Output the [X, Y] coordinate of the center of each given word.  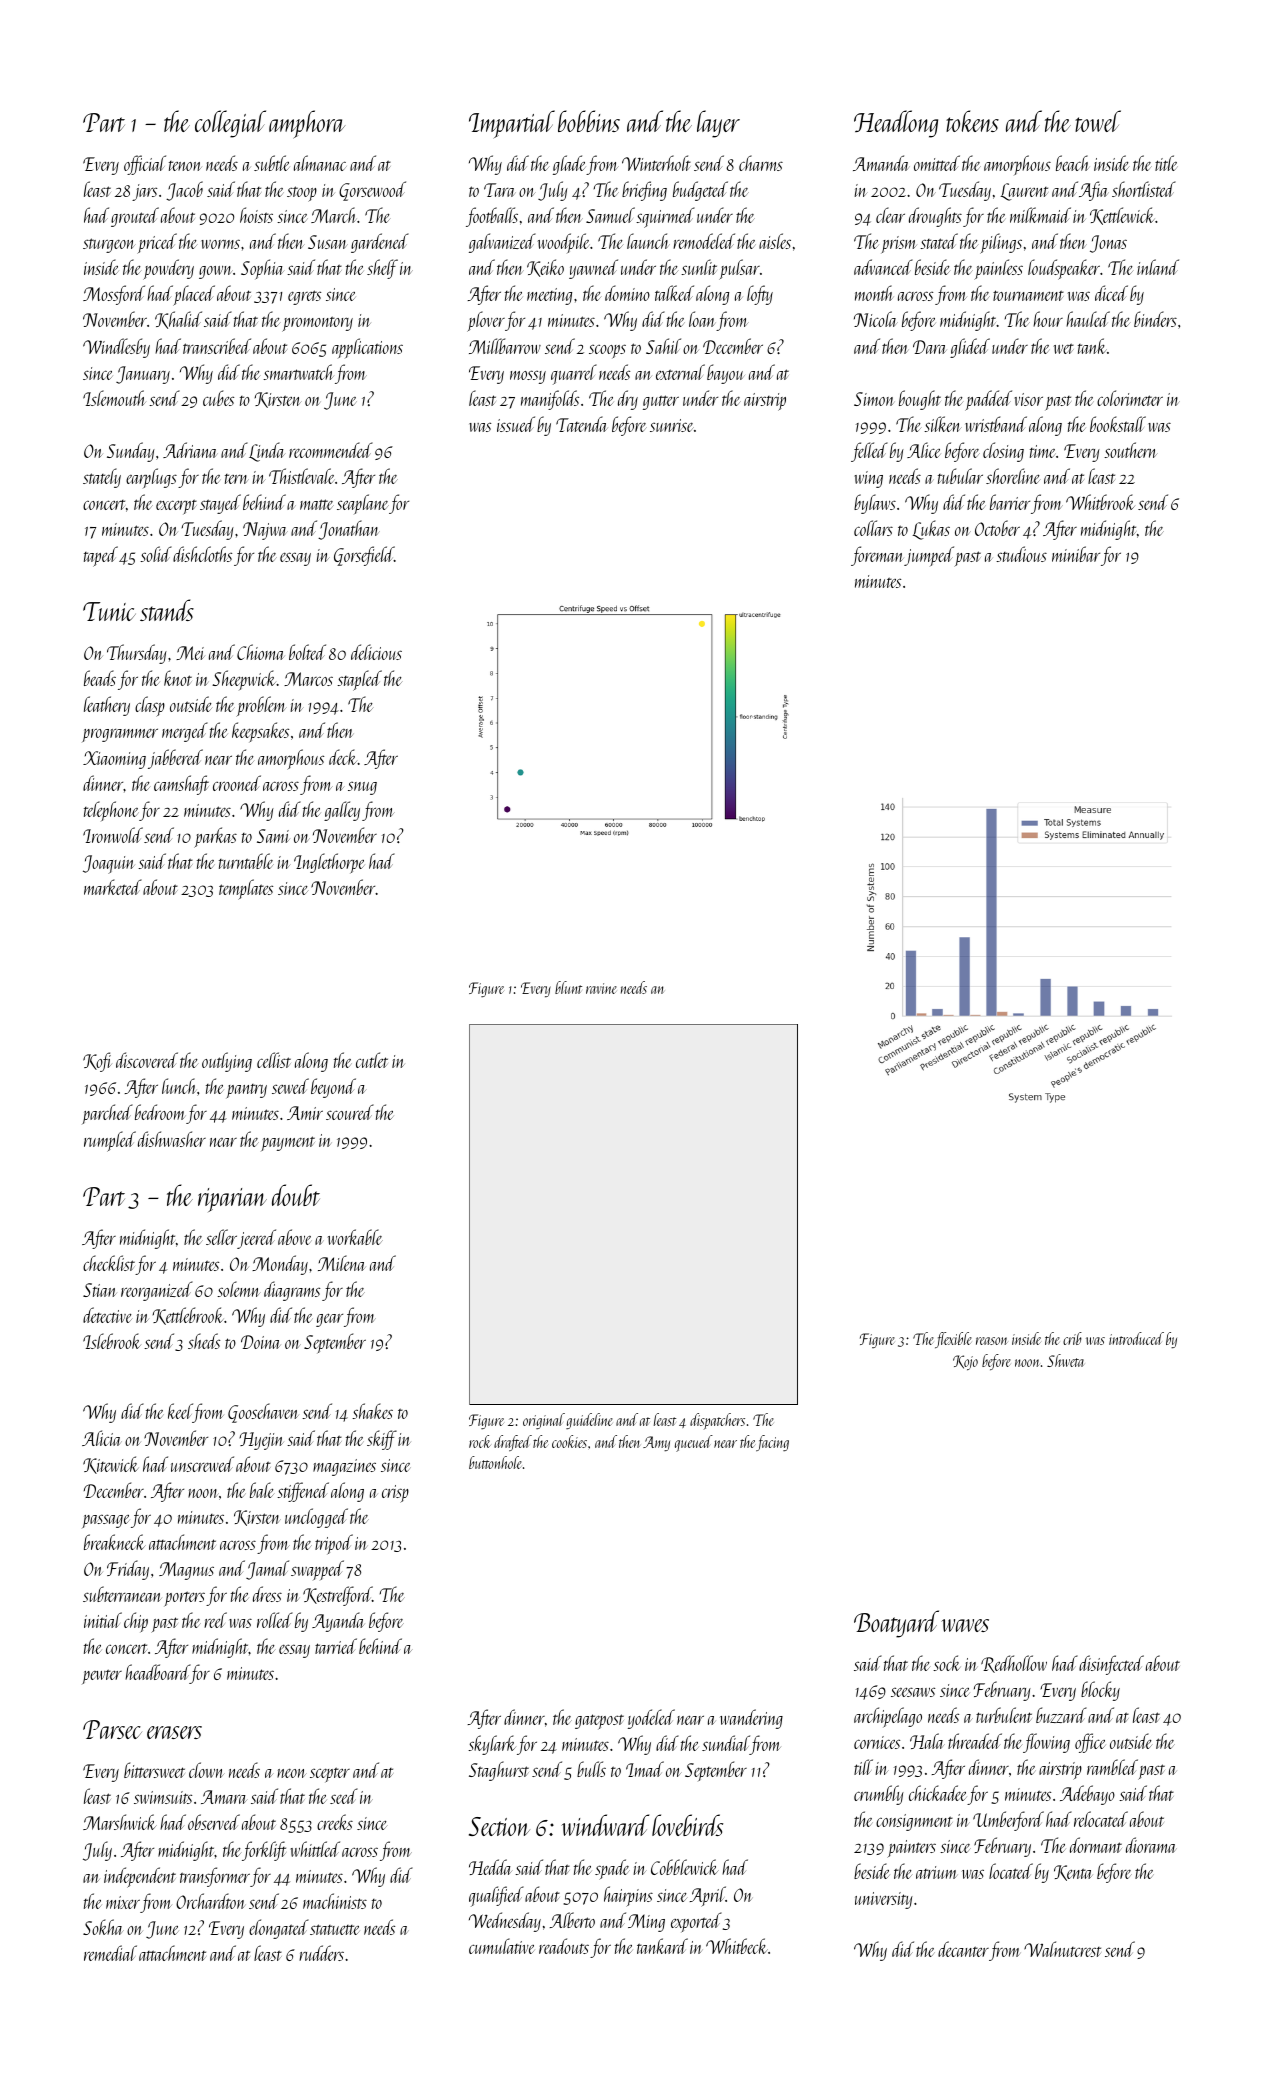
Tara [500, 190]
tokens [972, 121]
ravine [601, 988]
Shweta [1065, 1360]
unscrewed [202, 1464]
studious [1021, 554]
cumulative [501, 1946]
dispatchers [717, 1421]
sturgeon [109, 245]
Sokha [103, 1927]
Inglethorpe [329, 863]
